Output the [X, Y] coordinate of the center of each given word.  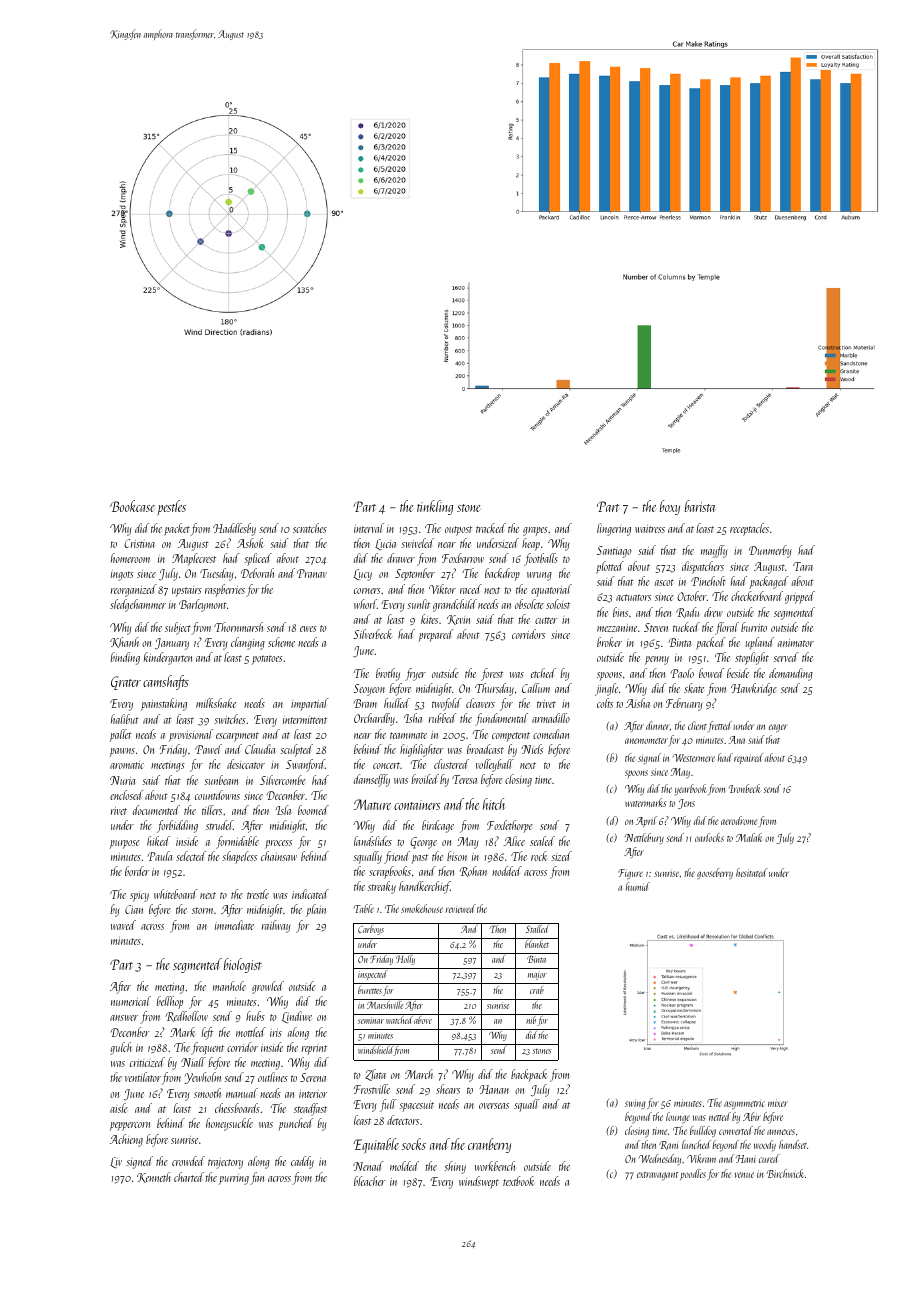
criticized [147, 1062]
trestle [258, 894]
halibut [125, 719]
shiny [455, 1167]
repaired [749, 758]
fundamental [501, 719]
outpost [458, 531]
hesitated [752, 872]
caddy [302, 1162]
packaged [769, 582]
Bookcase [132, 506]
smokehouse [422, 908]
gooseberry [715, 873]
